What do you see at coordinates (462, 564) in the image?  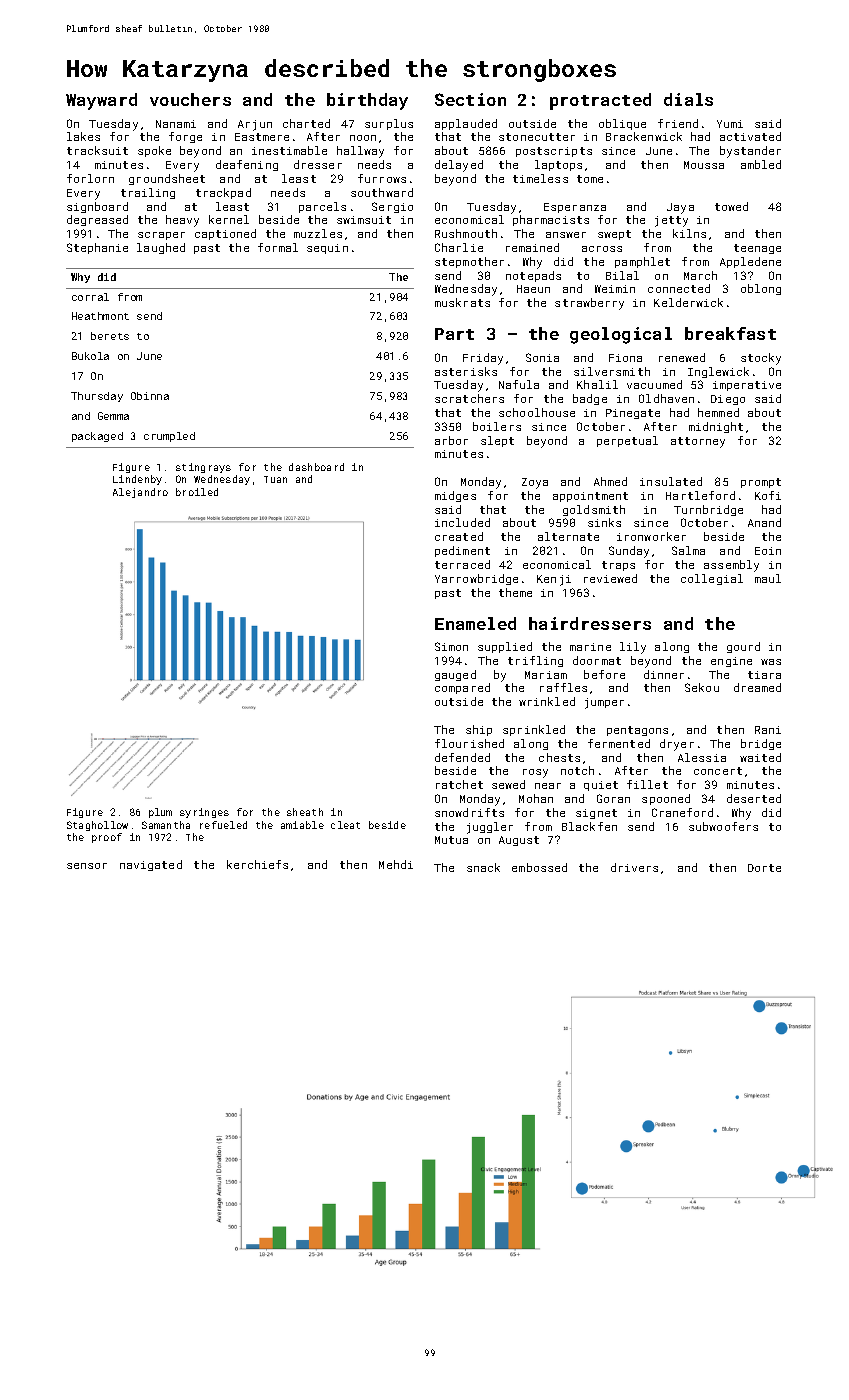 I see `terraced` at bounding box center [462, 564].
